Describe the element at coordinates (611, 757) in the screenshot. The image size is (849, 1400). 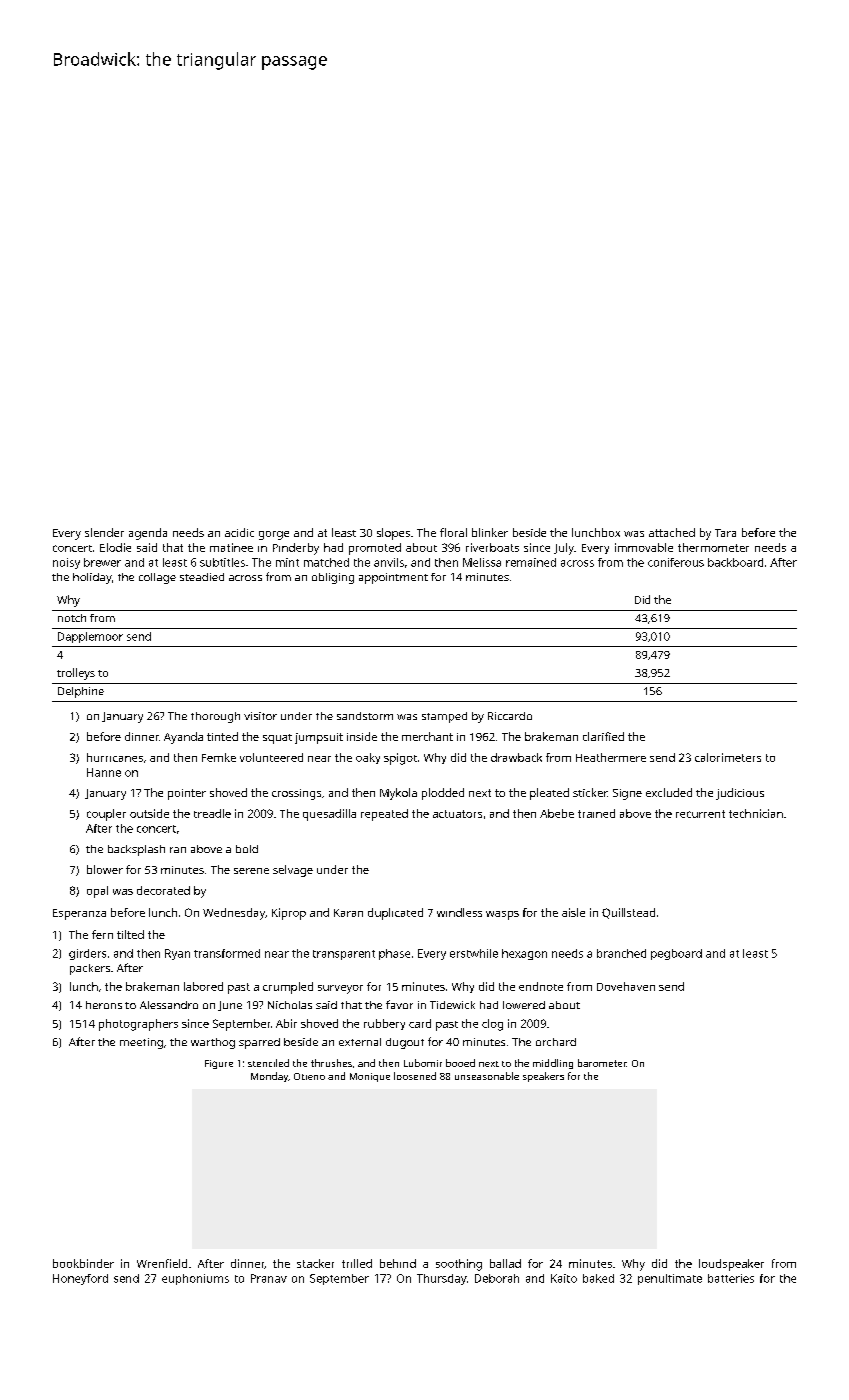
I see `Heathermere` at that location.
